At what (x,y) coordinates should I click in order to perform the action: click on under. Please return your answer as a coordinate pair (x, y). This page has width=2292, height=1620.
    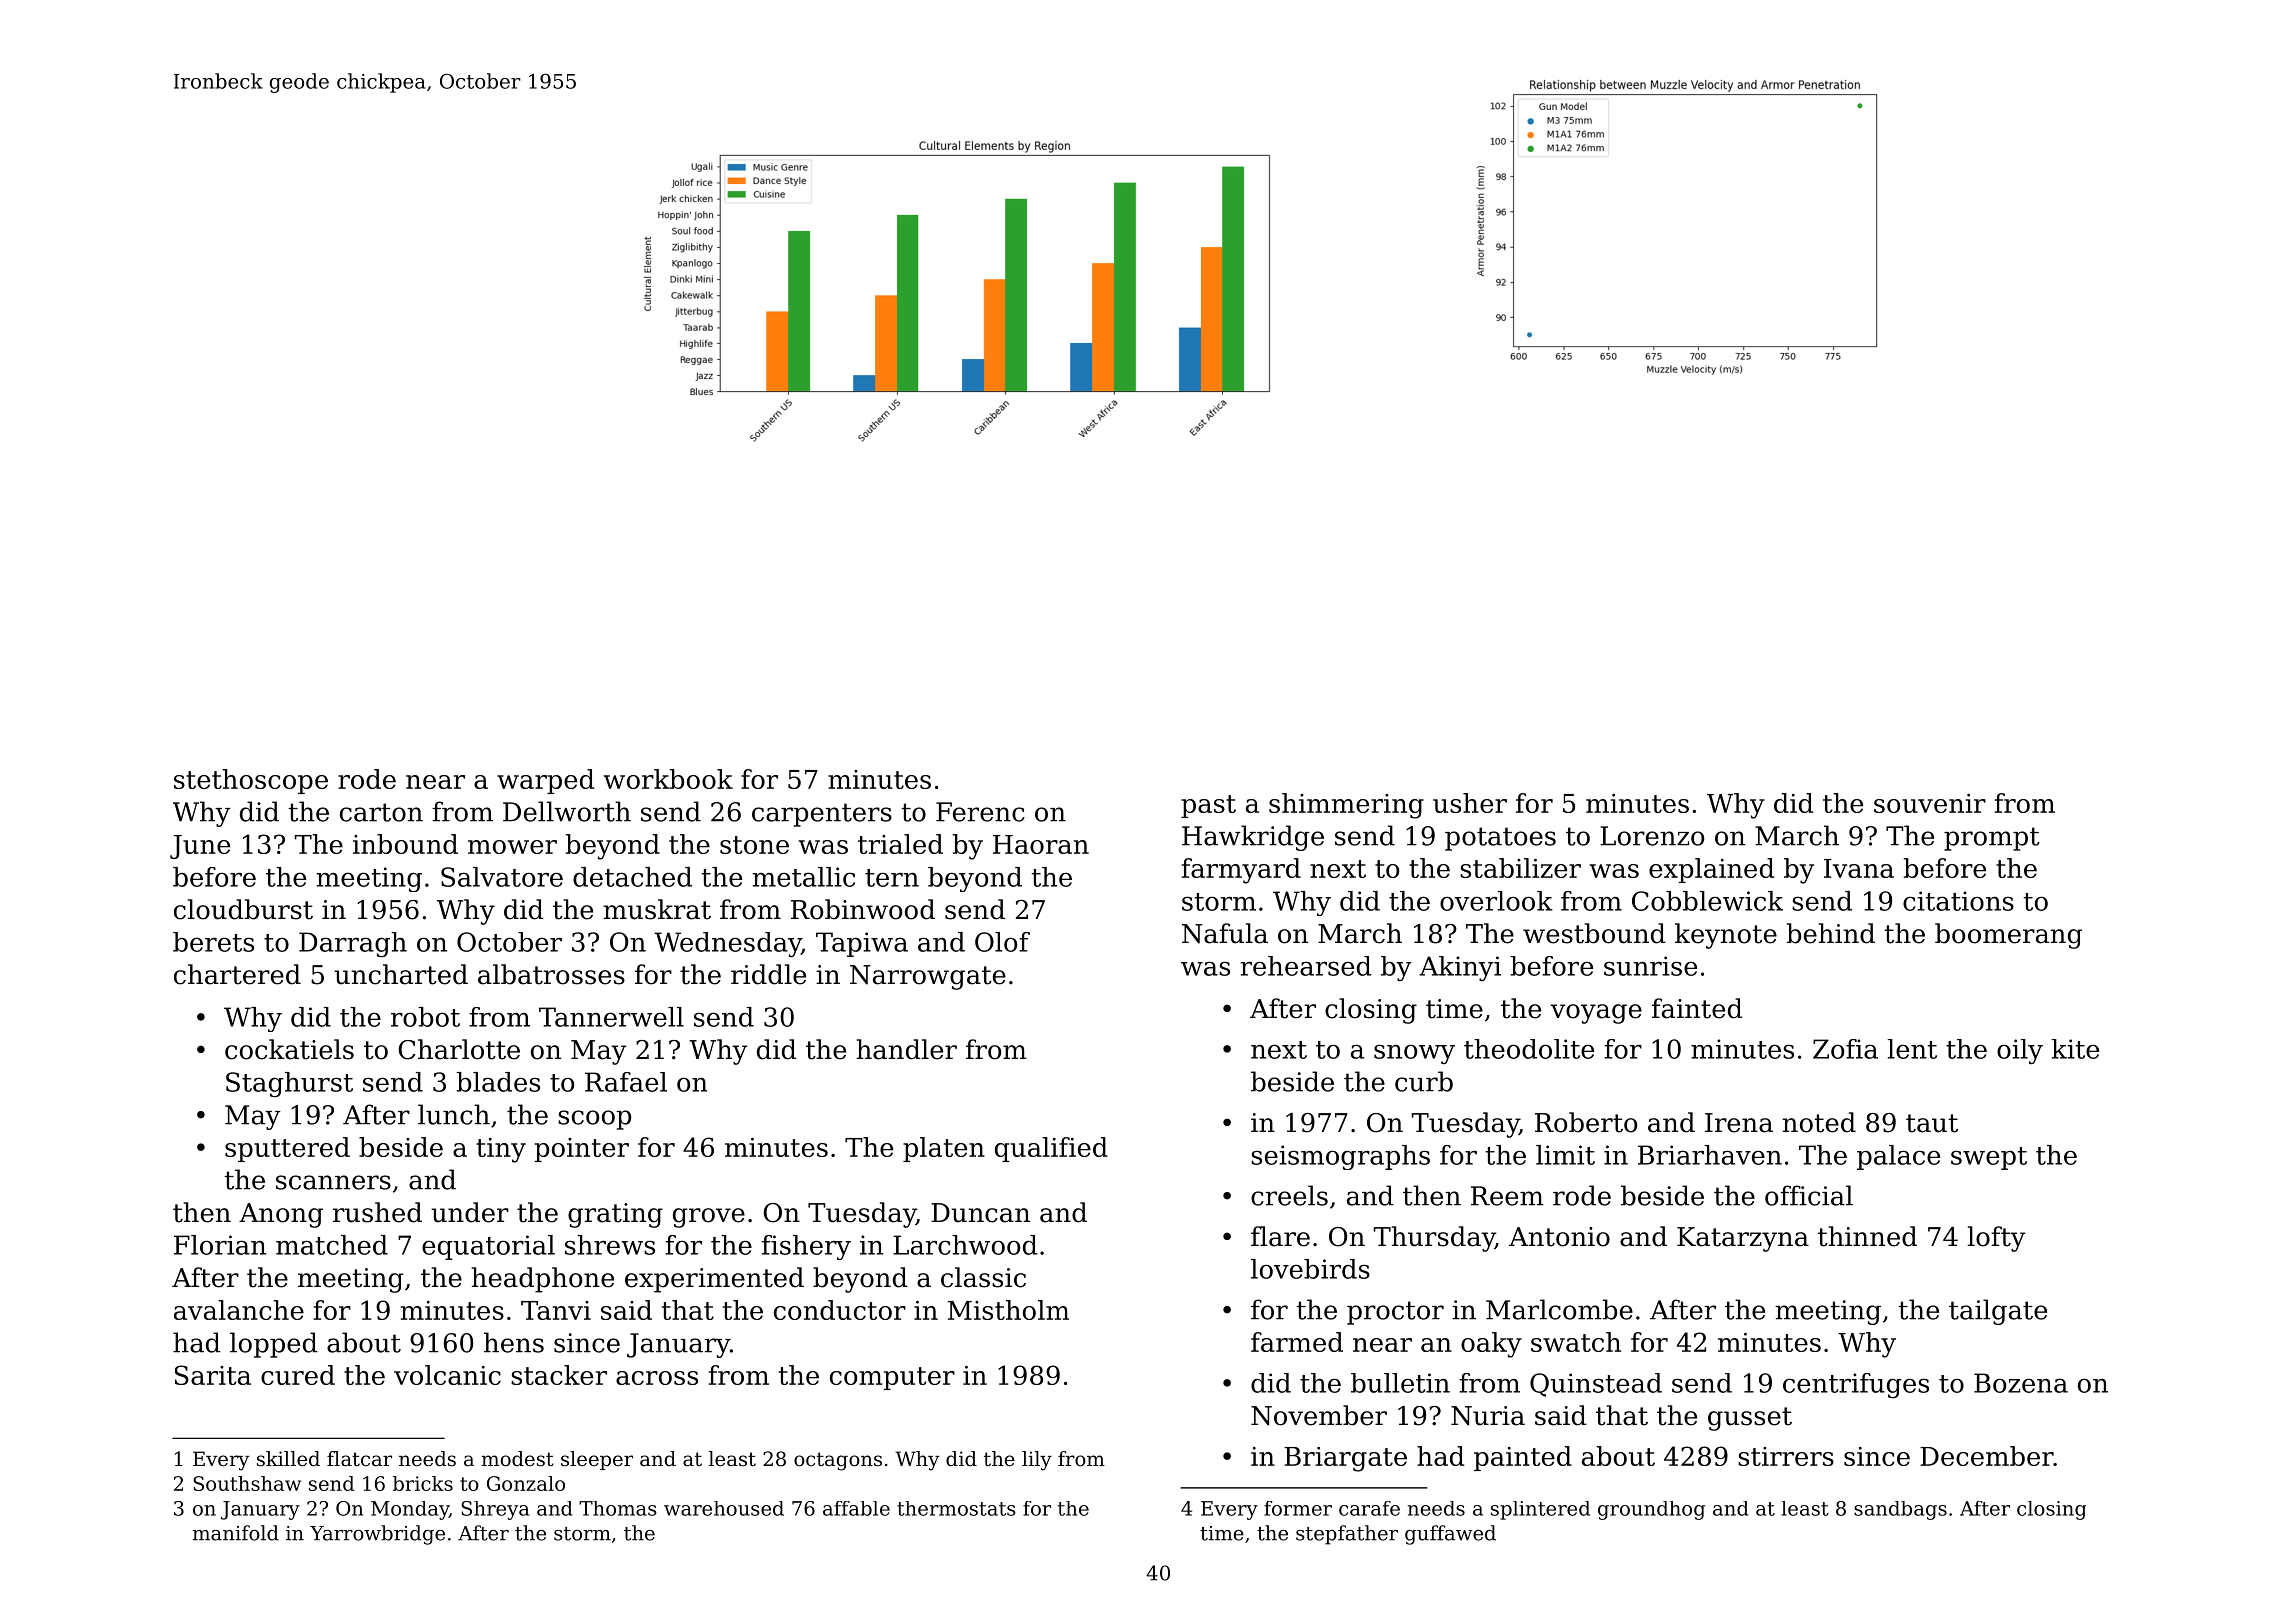
    Looking at the image, I should click on (470, 1212).
